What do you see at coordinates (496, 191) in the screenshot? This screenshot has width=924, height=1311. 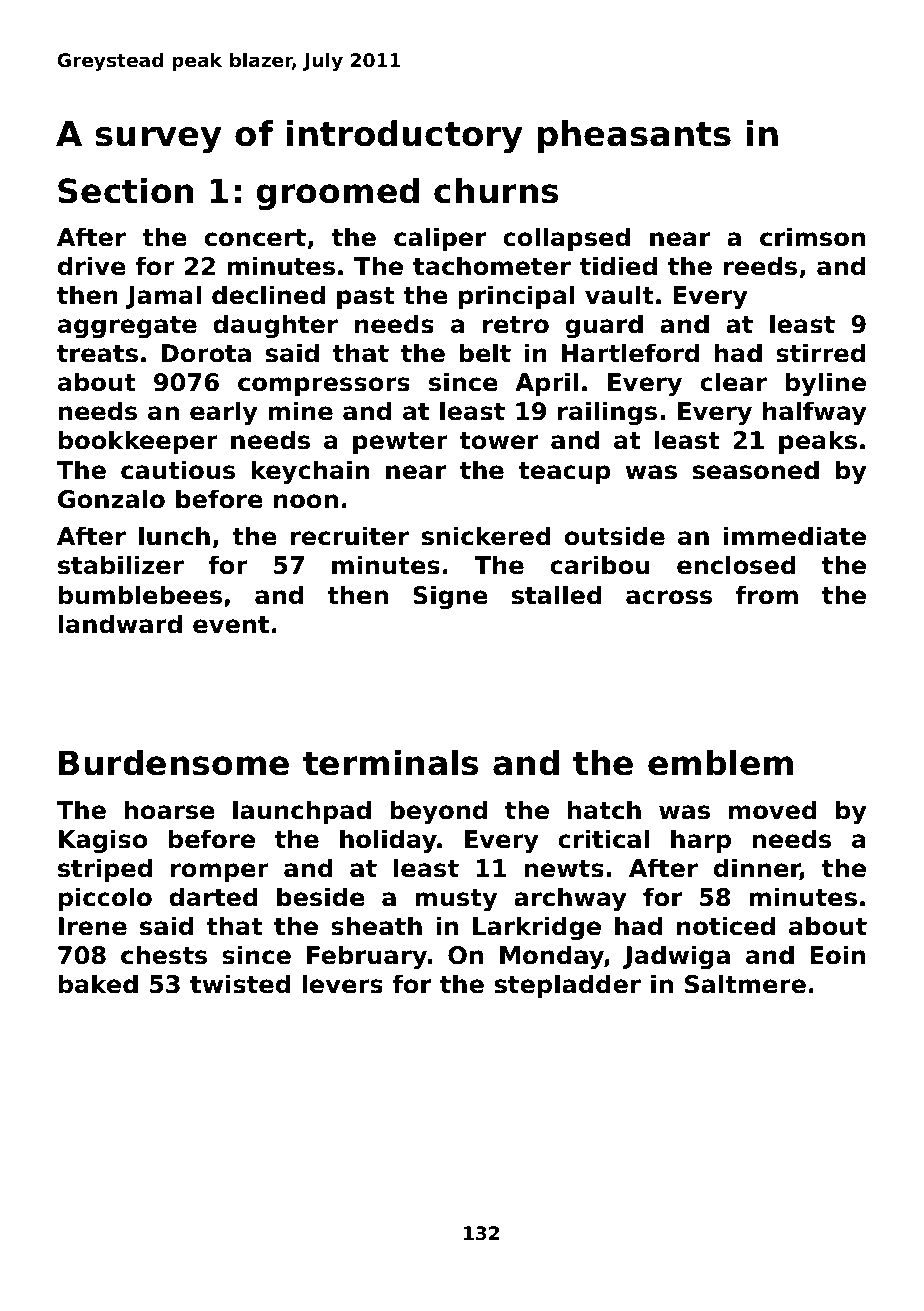 I see `churns` at bounding box center [496, 191].
